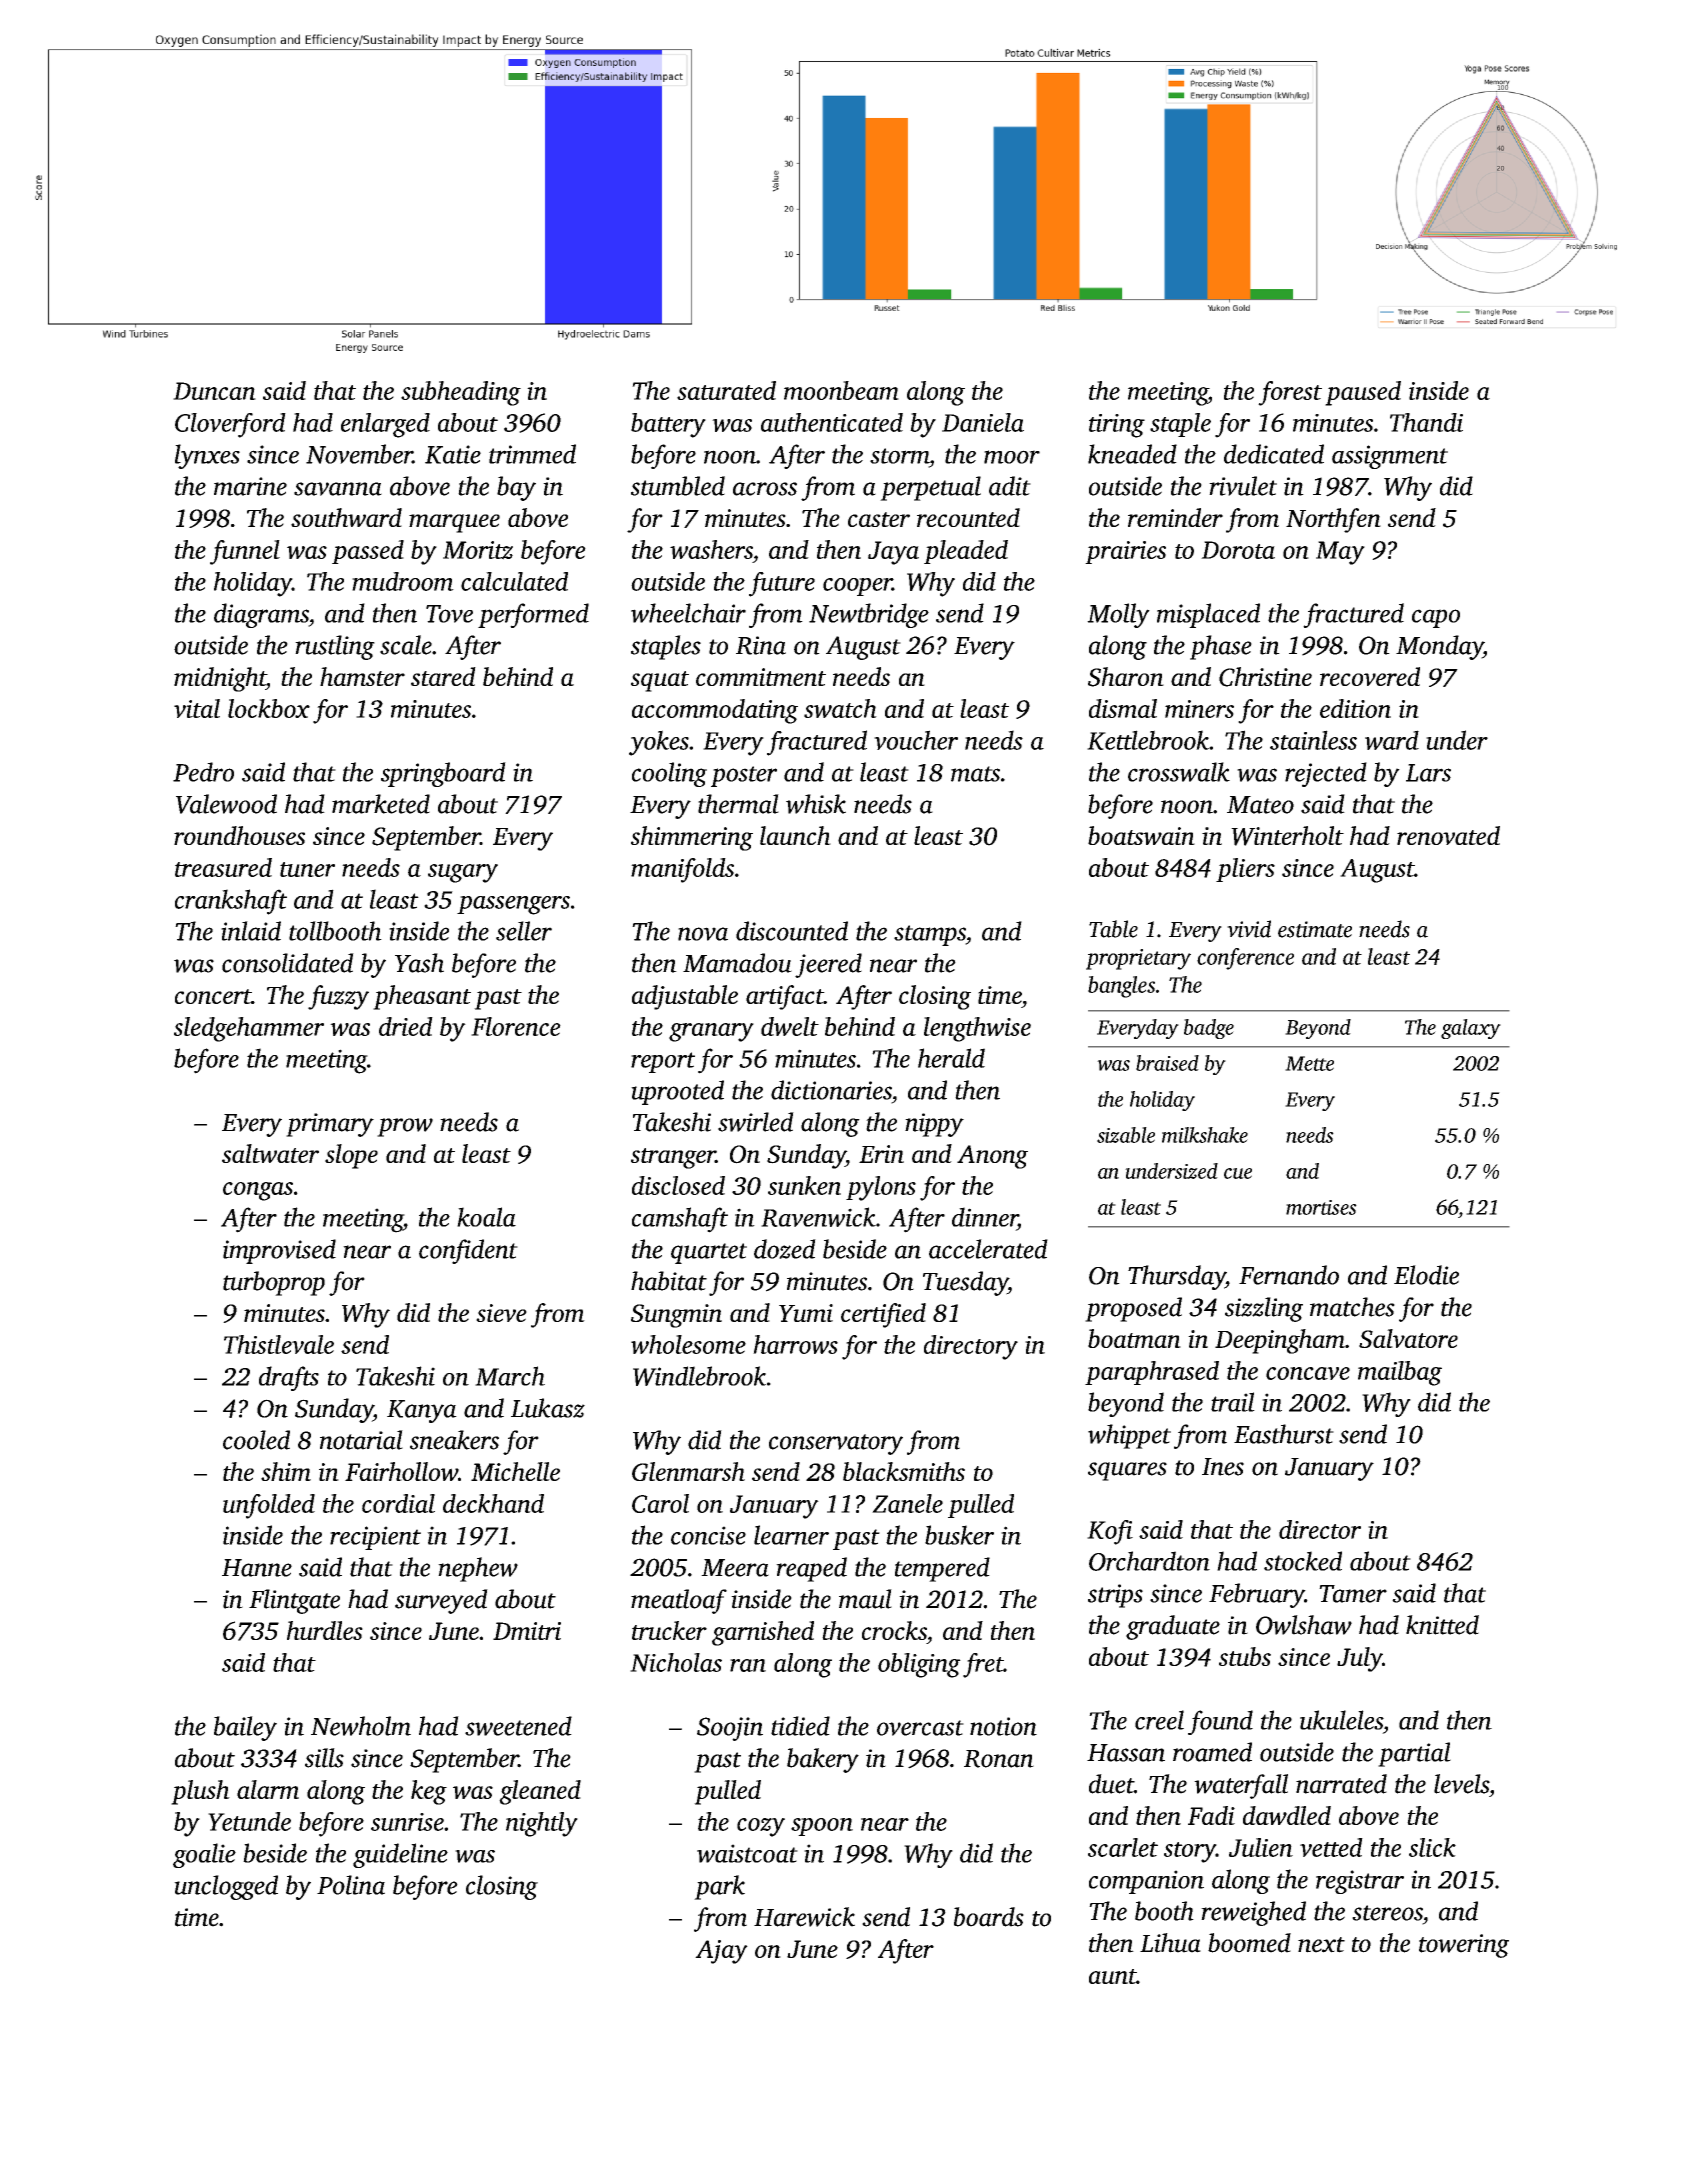 This image has width=1683, height=2178. I want to click on nippy, so click(934, 1125).
